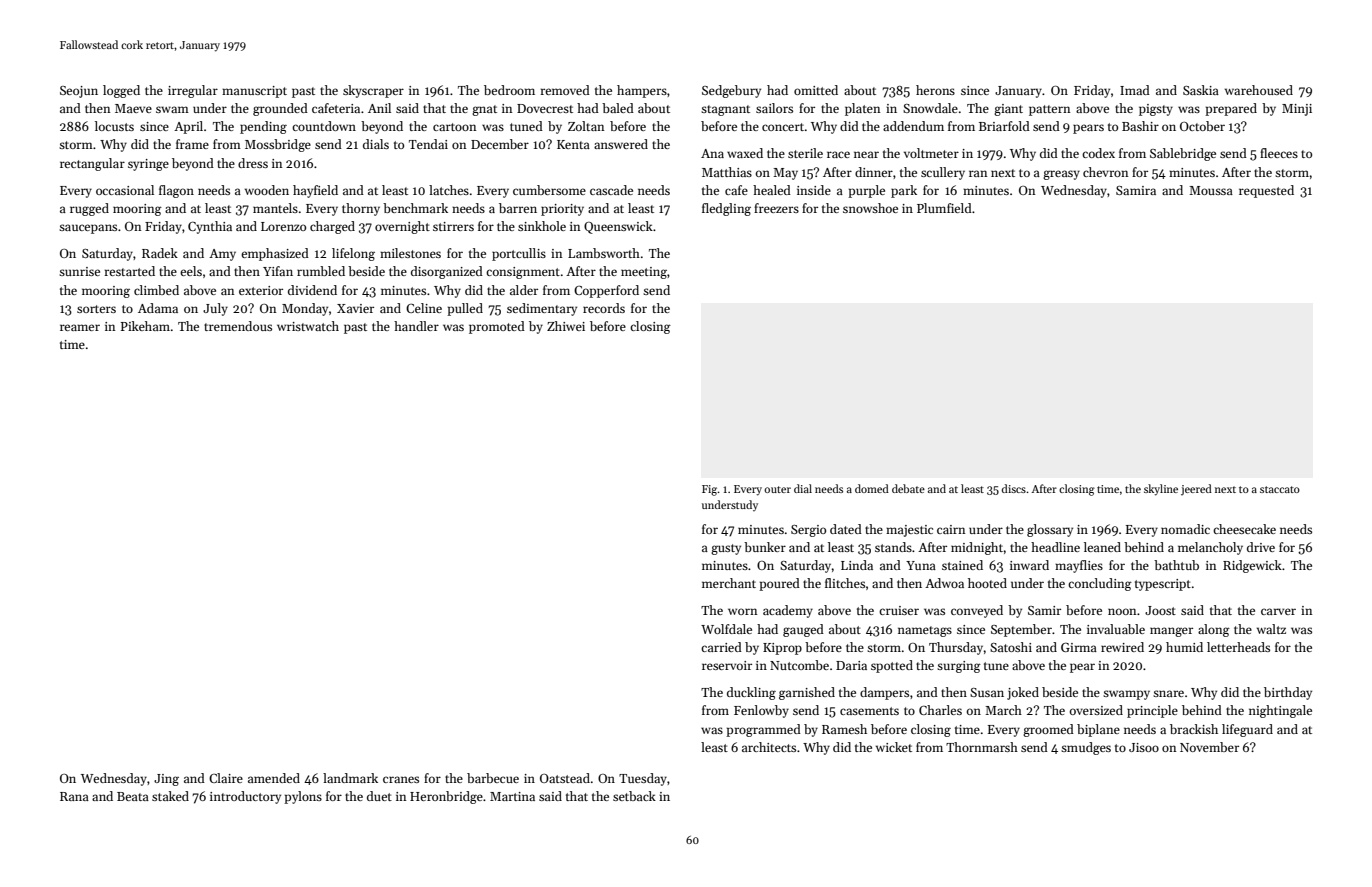  Describe the element at coordinates (634, 796) in the screenshot. I see `setback` at that location.
